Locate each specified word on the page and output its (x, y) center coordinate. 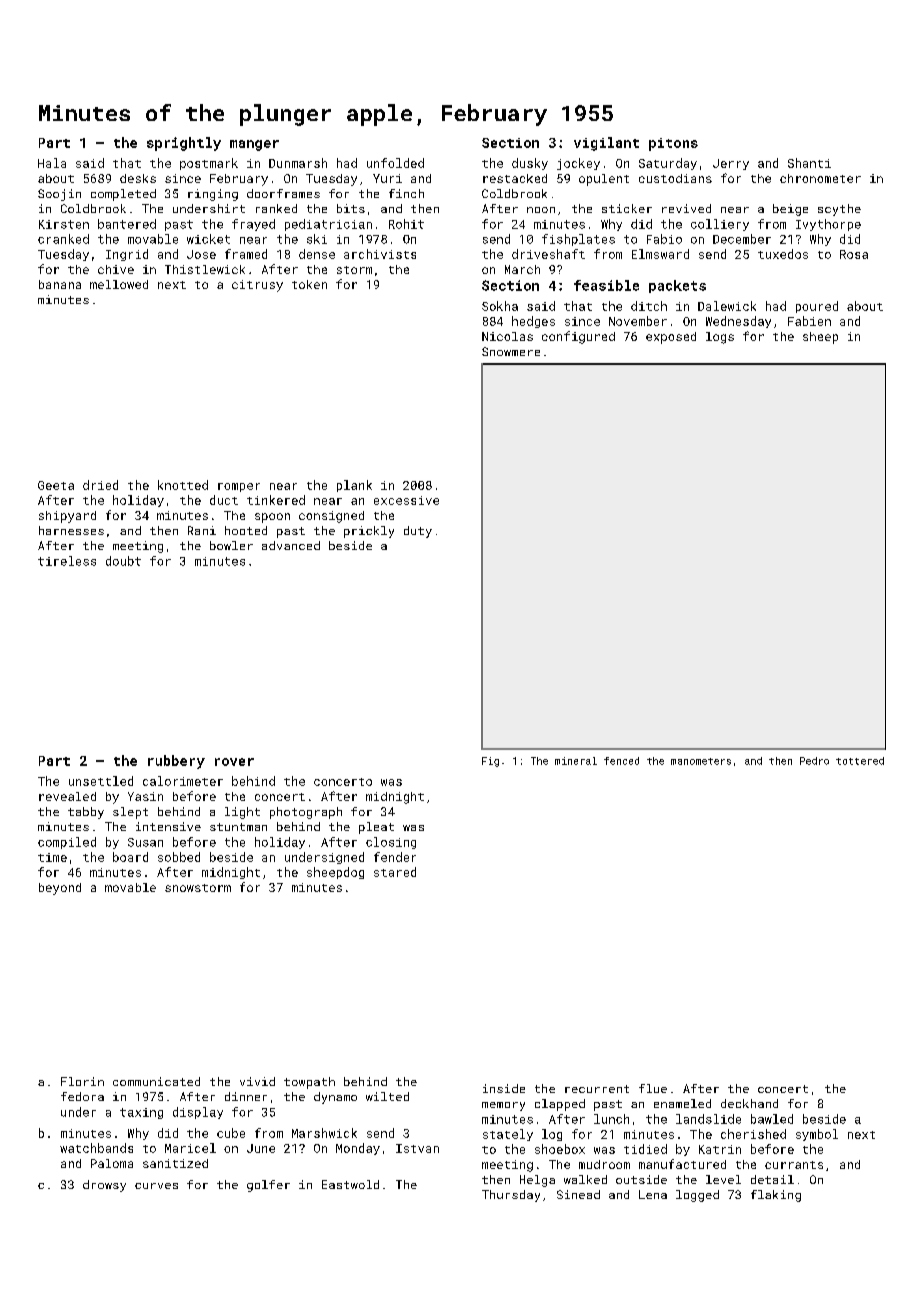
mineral (576, 761)
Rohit (406, 224)
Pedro (814, 761)
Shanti (809, 163)
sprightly (184, 144)
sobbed (179, 857)
